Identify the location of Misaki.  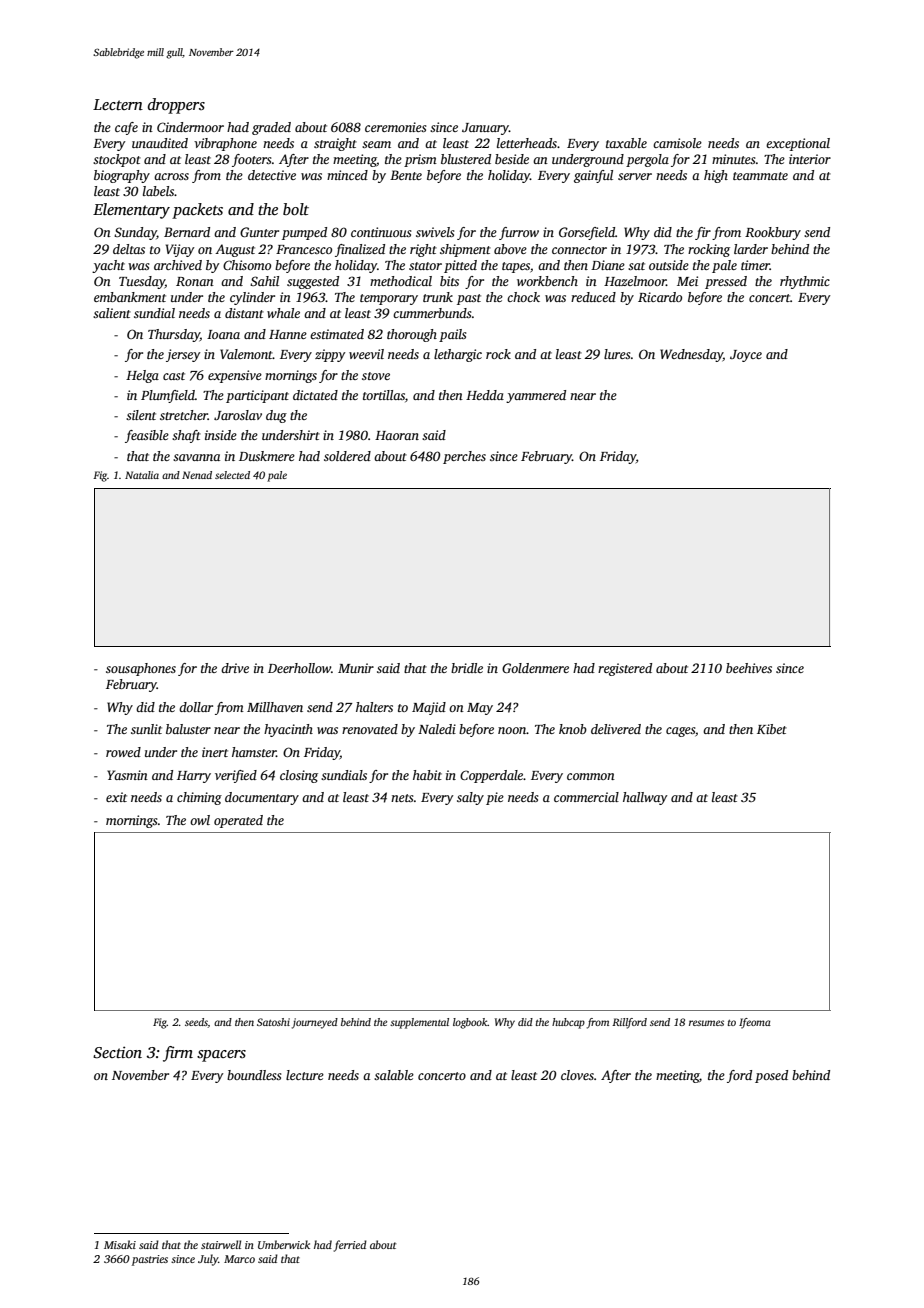
(120, 1244).
